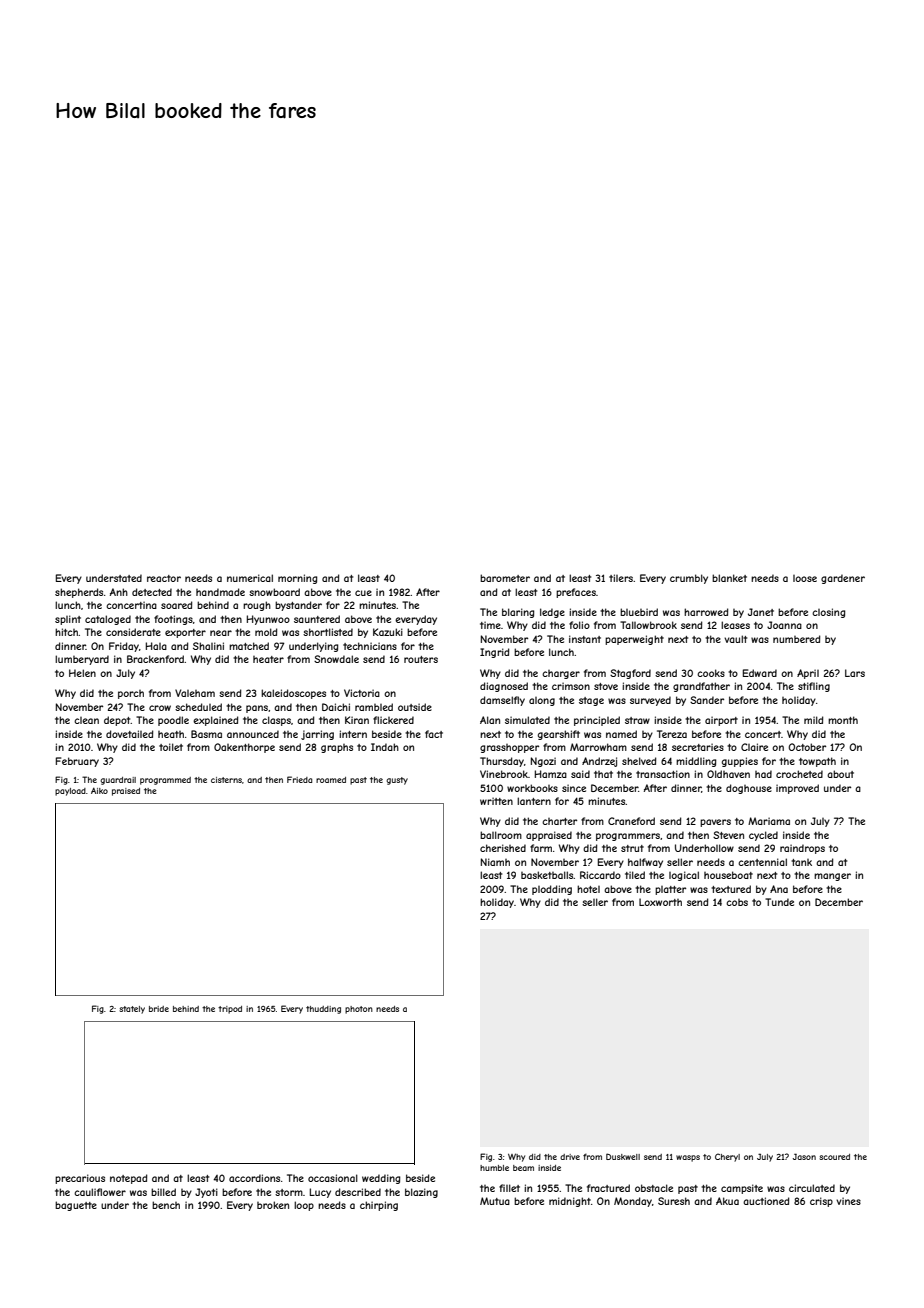 This document has width=924, height=1308. What do you see at coordinates (66, 632) in the document?
I see `hitch` at bounding box center [66, 632].
